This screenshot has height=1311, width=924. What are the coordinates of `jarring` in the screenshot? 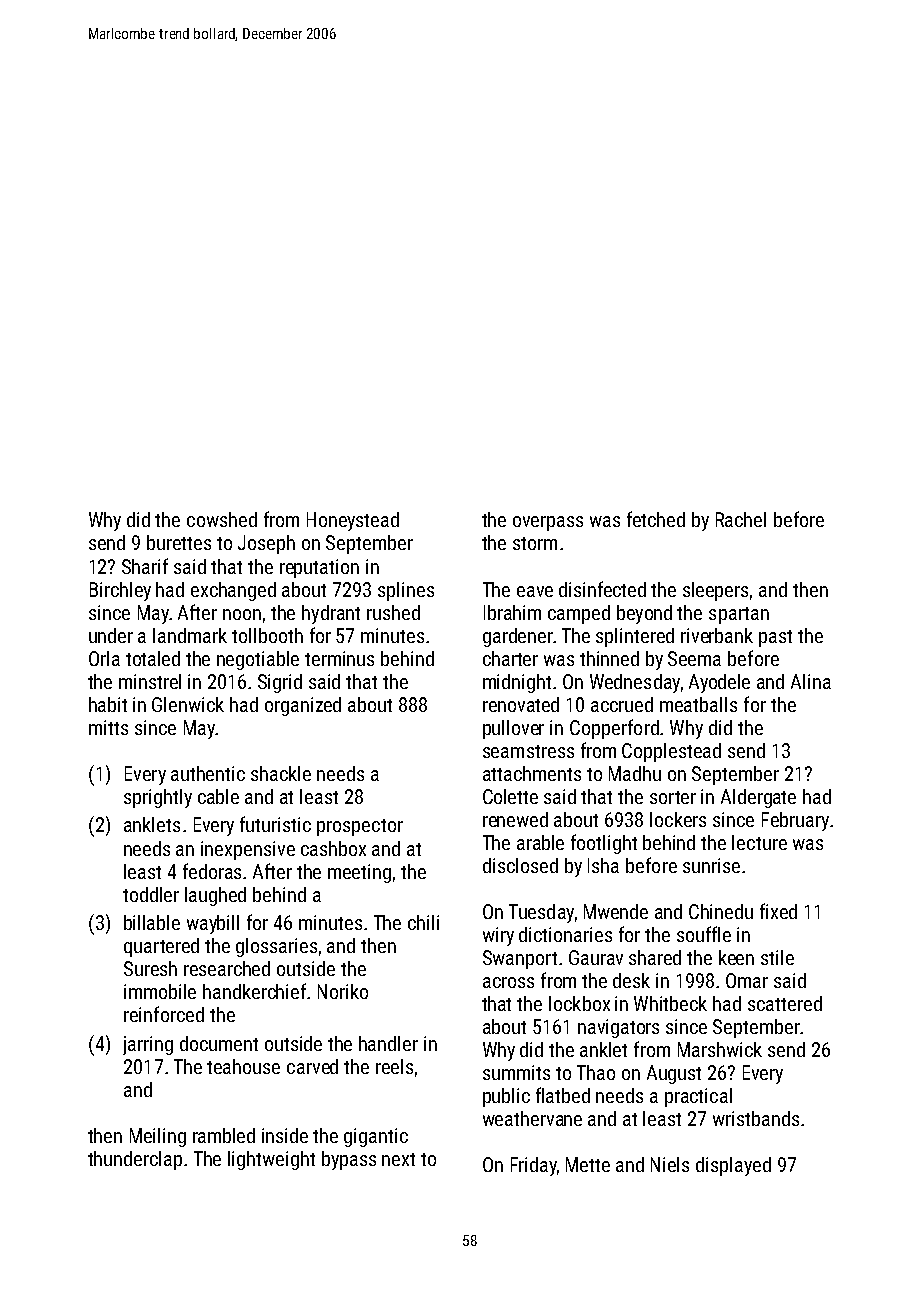 It's located at (148, 1045).
